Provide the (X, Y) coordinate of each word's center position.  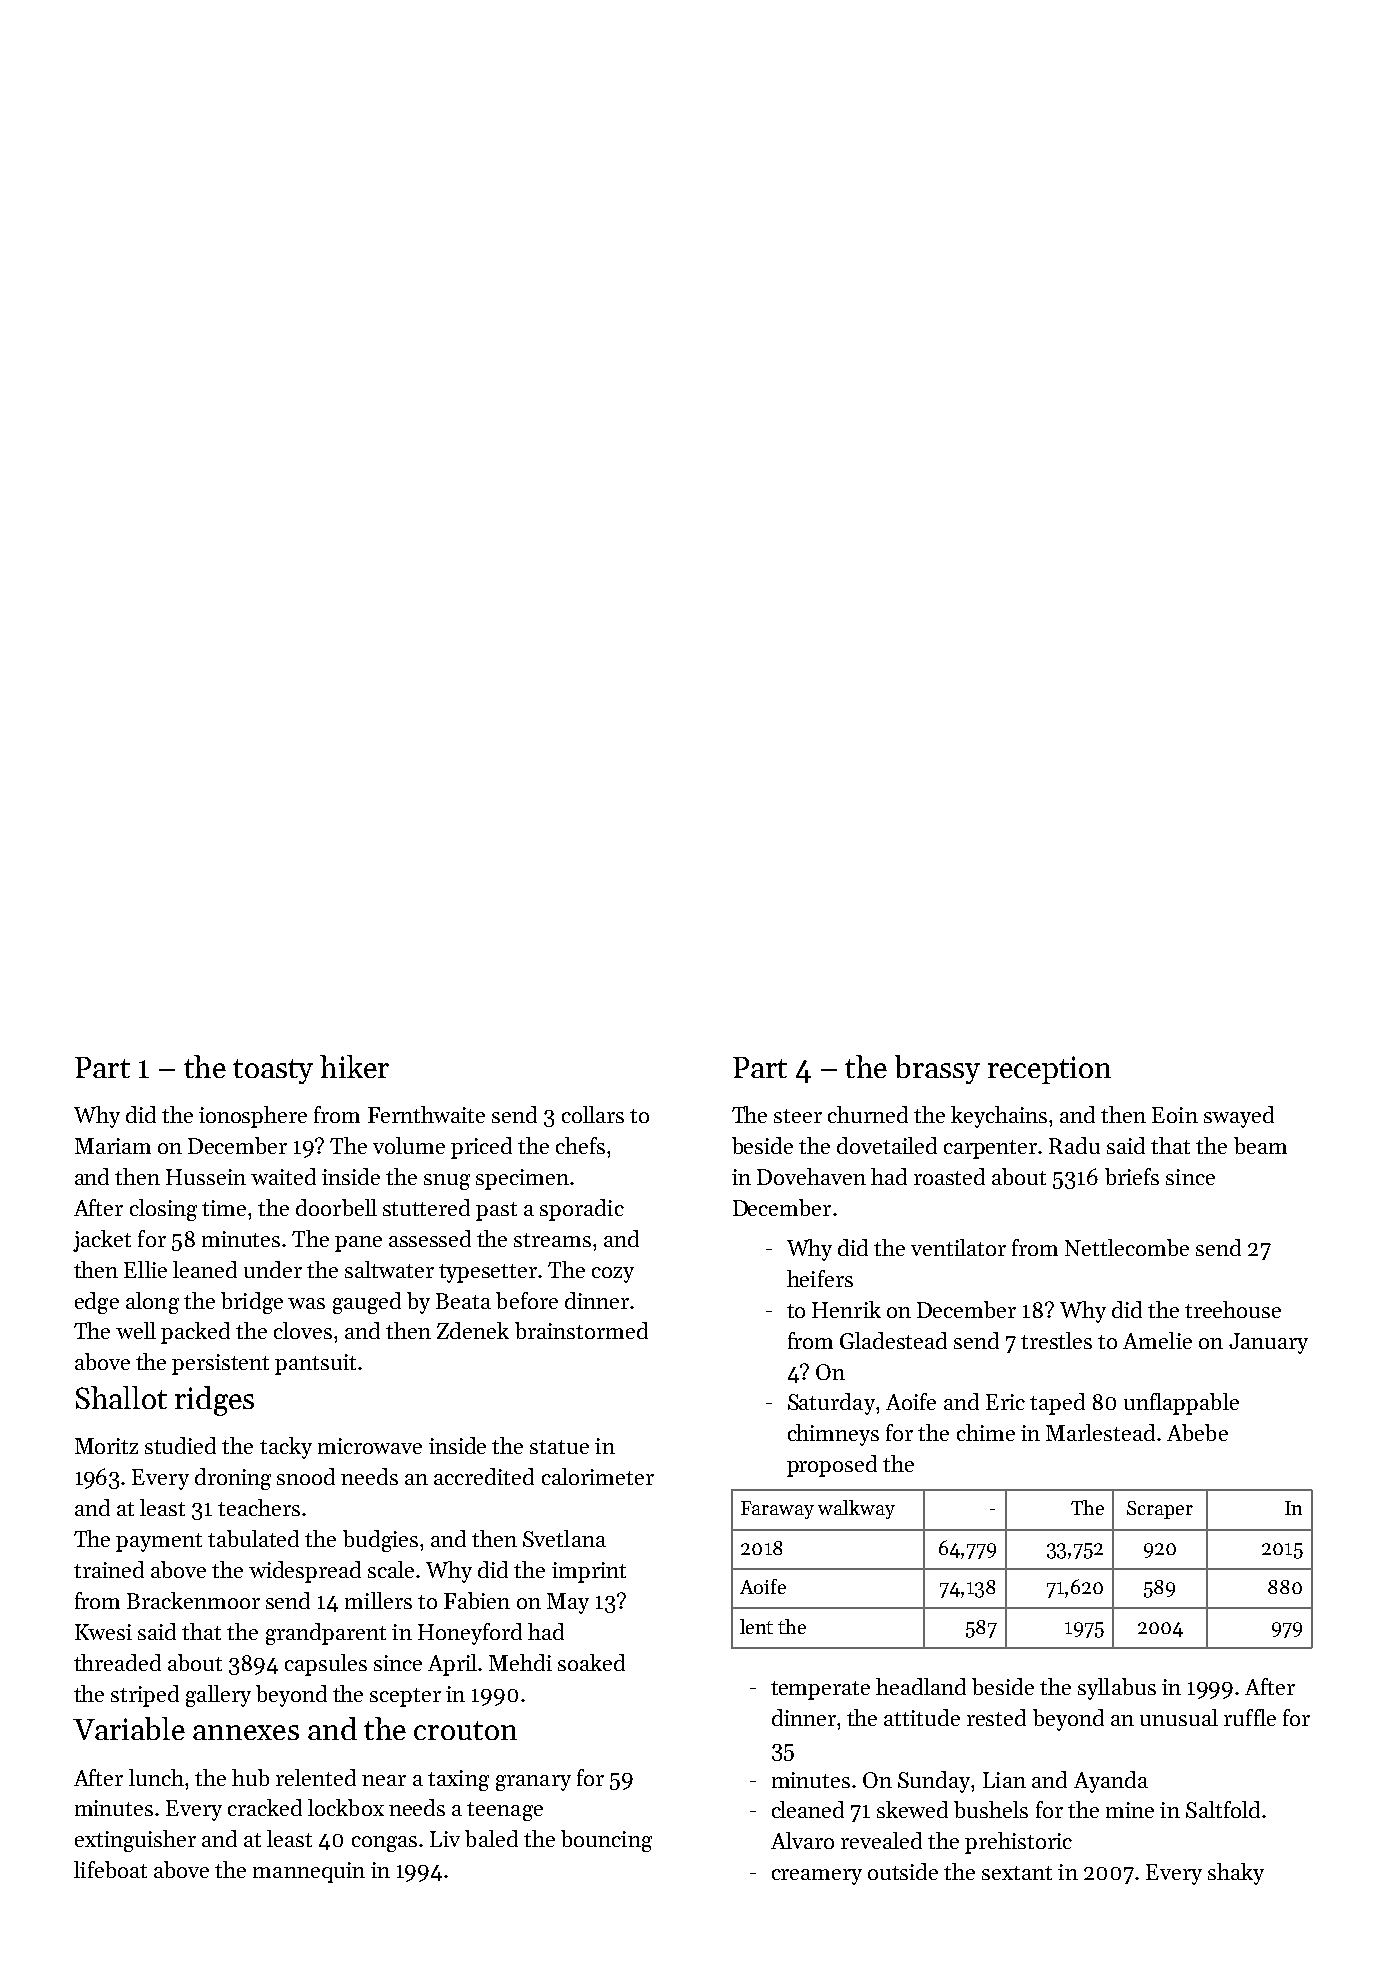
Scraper (1160, 1510)
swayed (1239, 1117)
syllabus (1117, 1689)
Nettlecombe (1127, 1247)
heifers (820, 1278)
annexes (246, 1732)
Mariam (113, 1146)
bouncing (606, 1841)
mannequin (309, 1872)
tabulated (253, 1538)
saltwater (389, 1269)
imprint (589, 1572)
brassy (937, 1069)
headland (921, 1686)
